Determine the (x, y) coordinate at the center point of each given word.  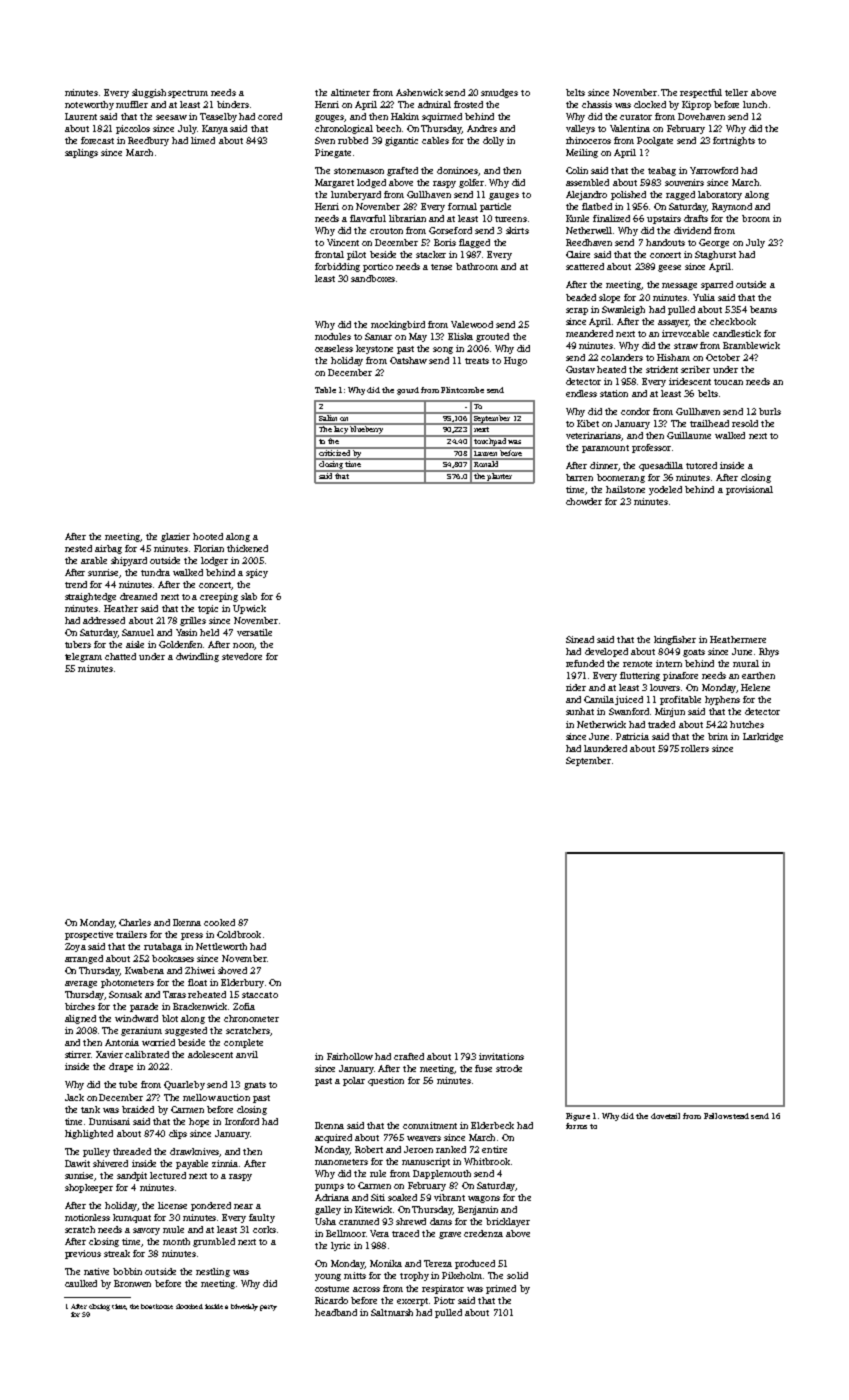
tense (441, 267)
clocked (650, 104)
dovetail (665, 1116)
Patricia (632, 736)
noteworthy (89, 105)
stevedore (242, 656)
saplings (81, 153)
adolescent (210, 1054)
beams (763, 309)
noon (244, 646)
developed (606, 652)
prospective (89, 935)
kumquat (132, 1218)
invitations (501, 1056)
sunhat (580, 711)
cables (435, 140)
